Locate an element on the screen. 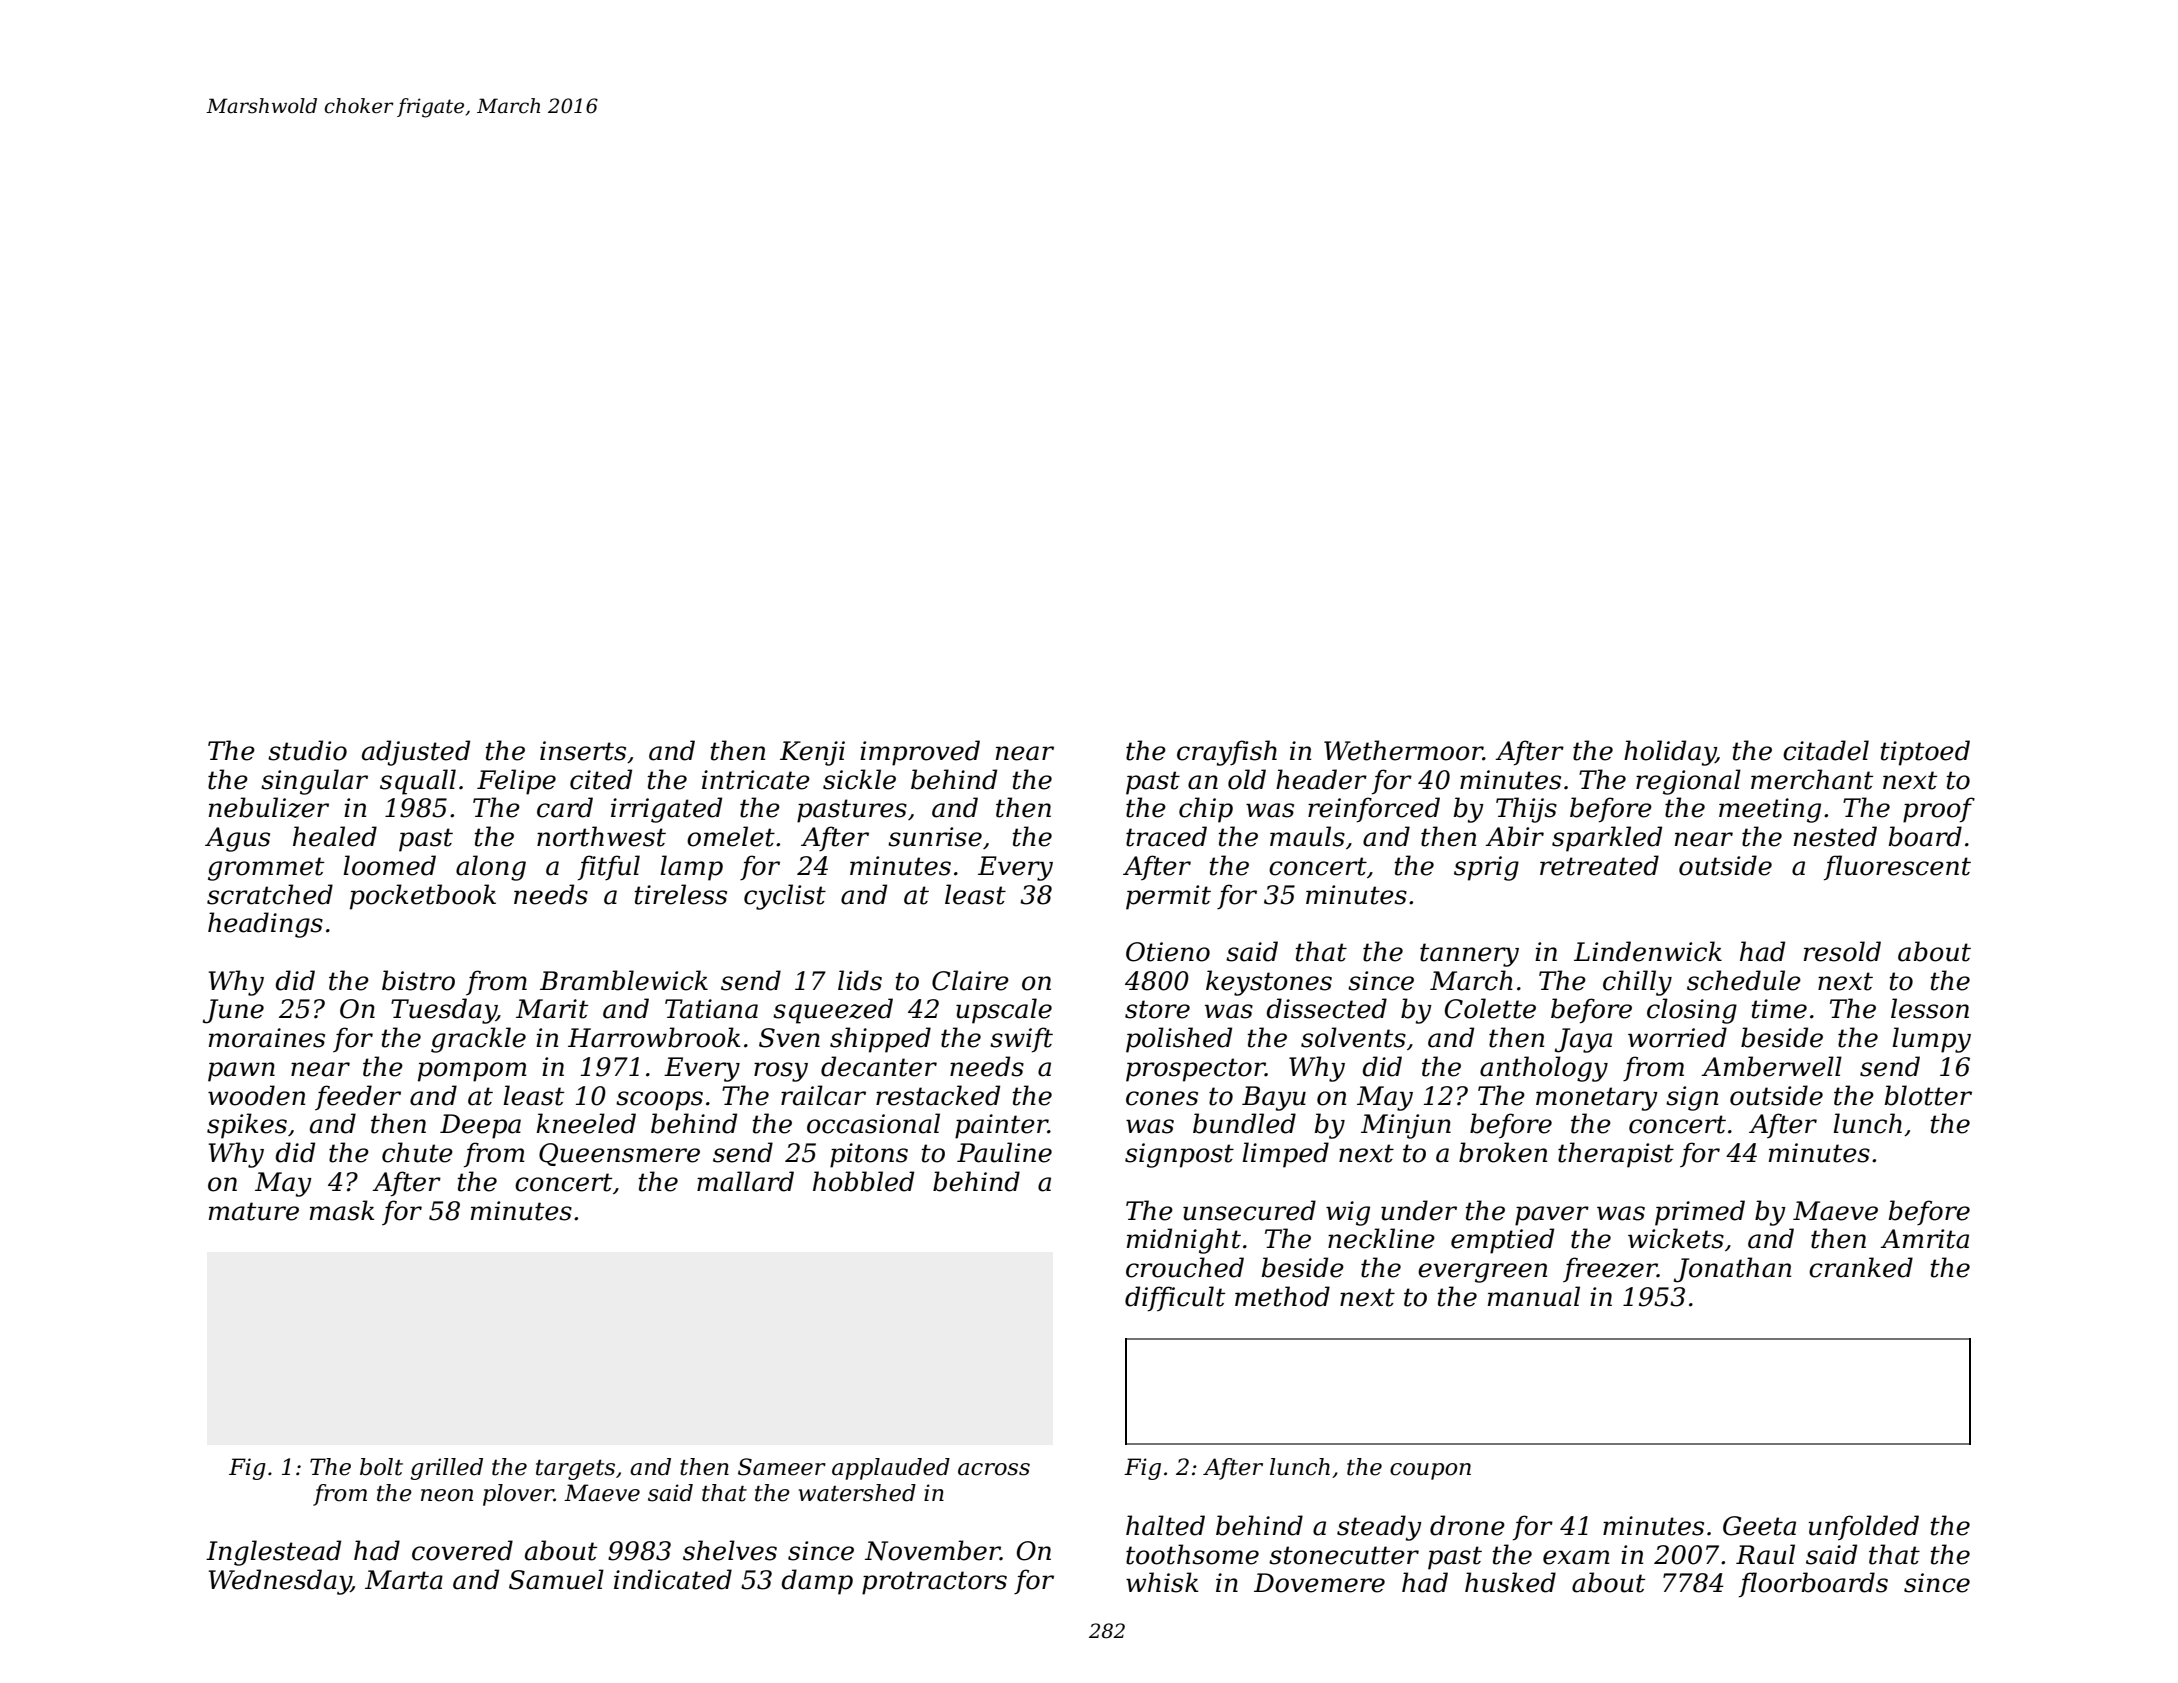 This screenshot has width=2178, height=1683. reinforced is located at coordinates (1374, 810).
